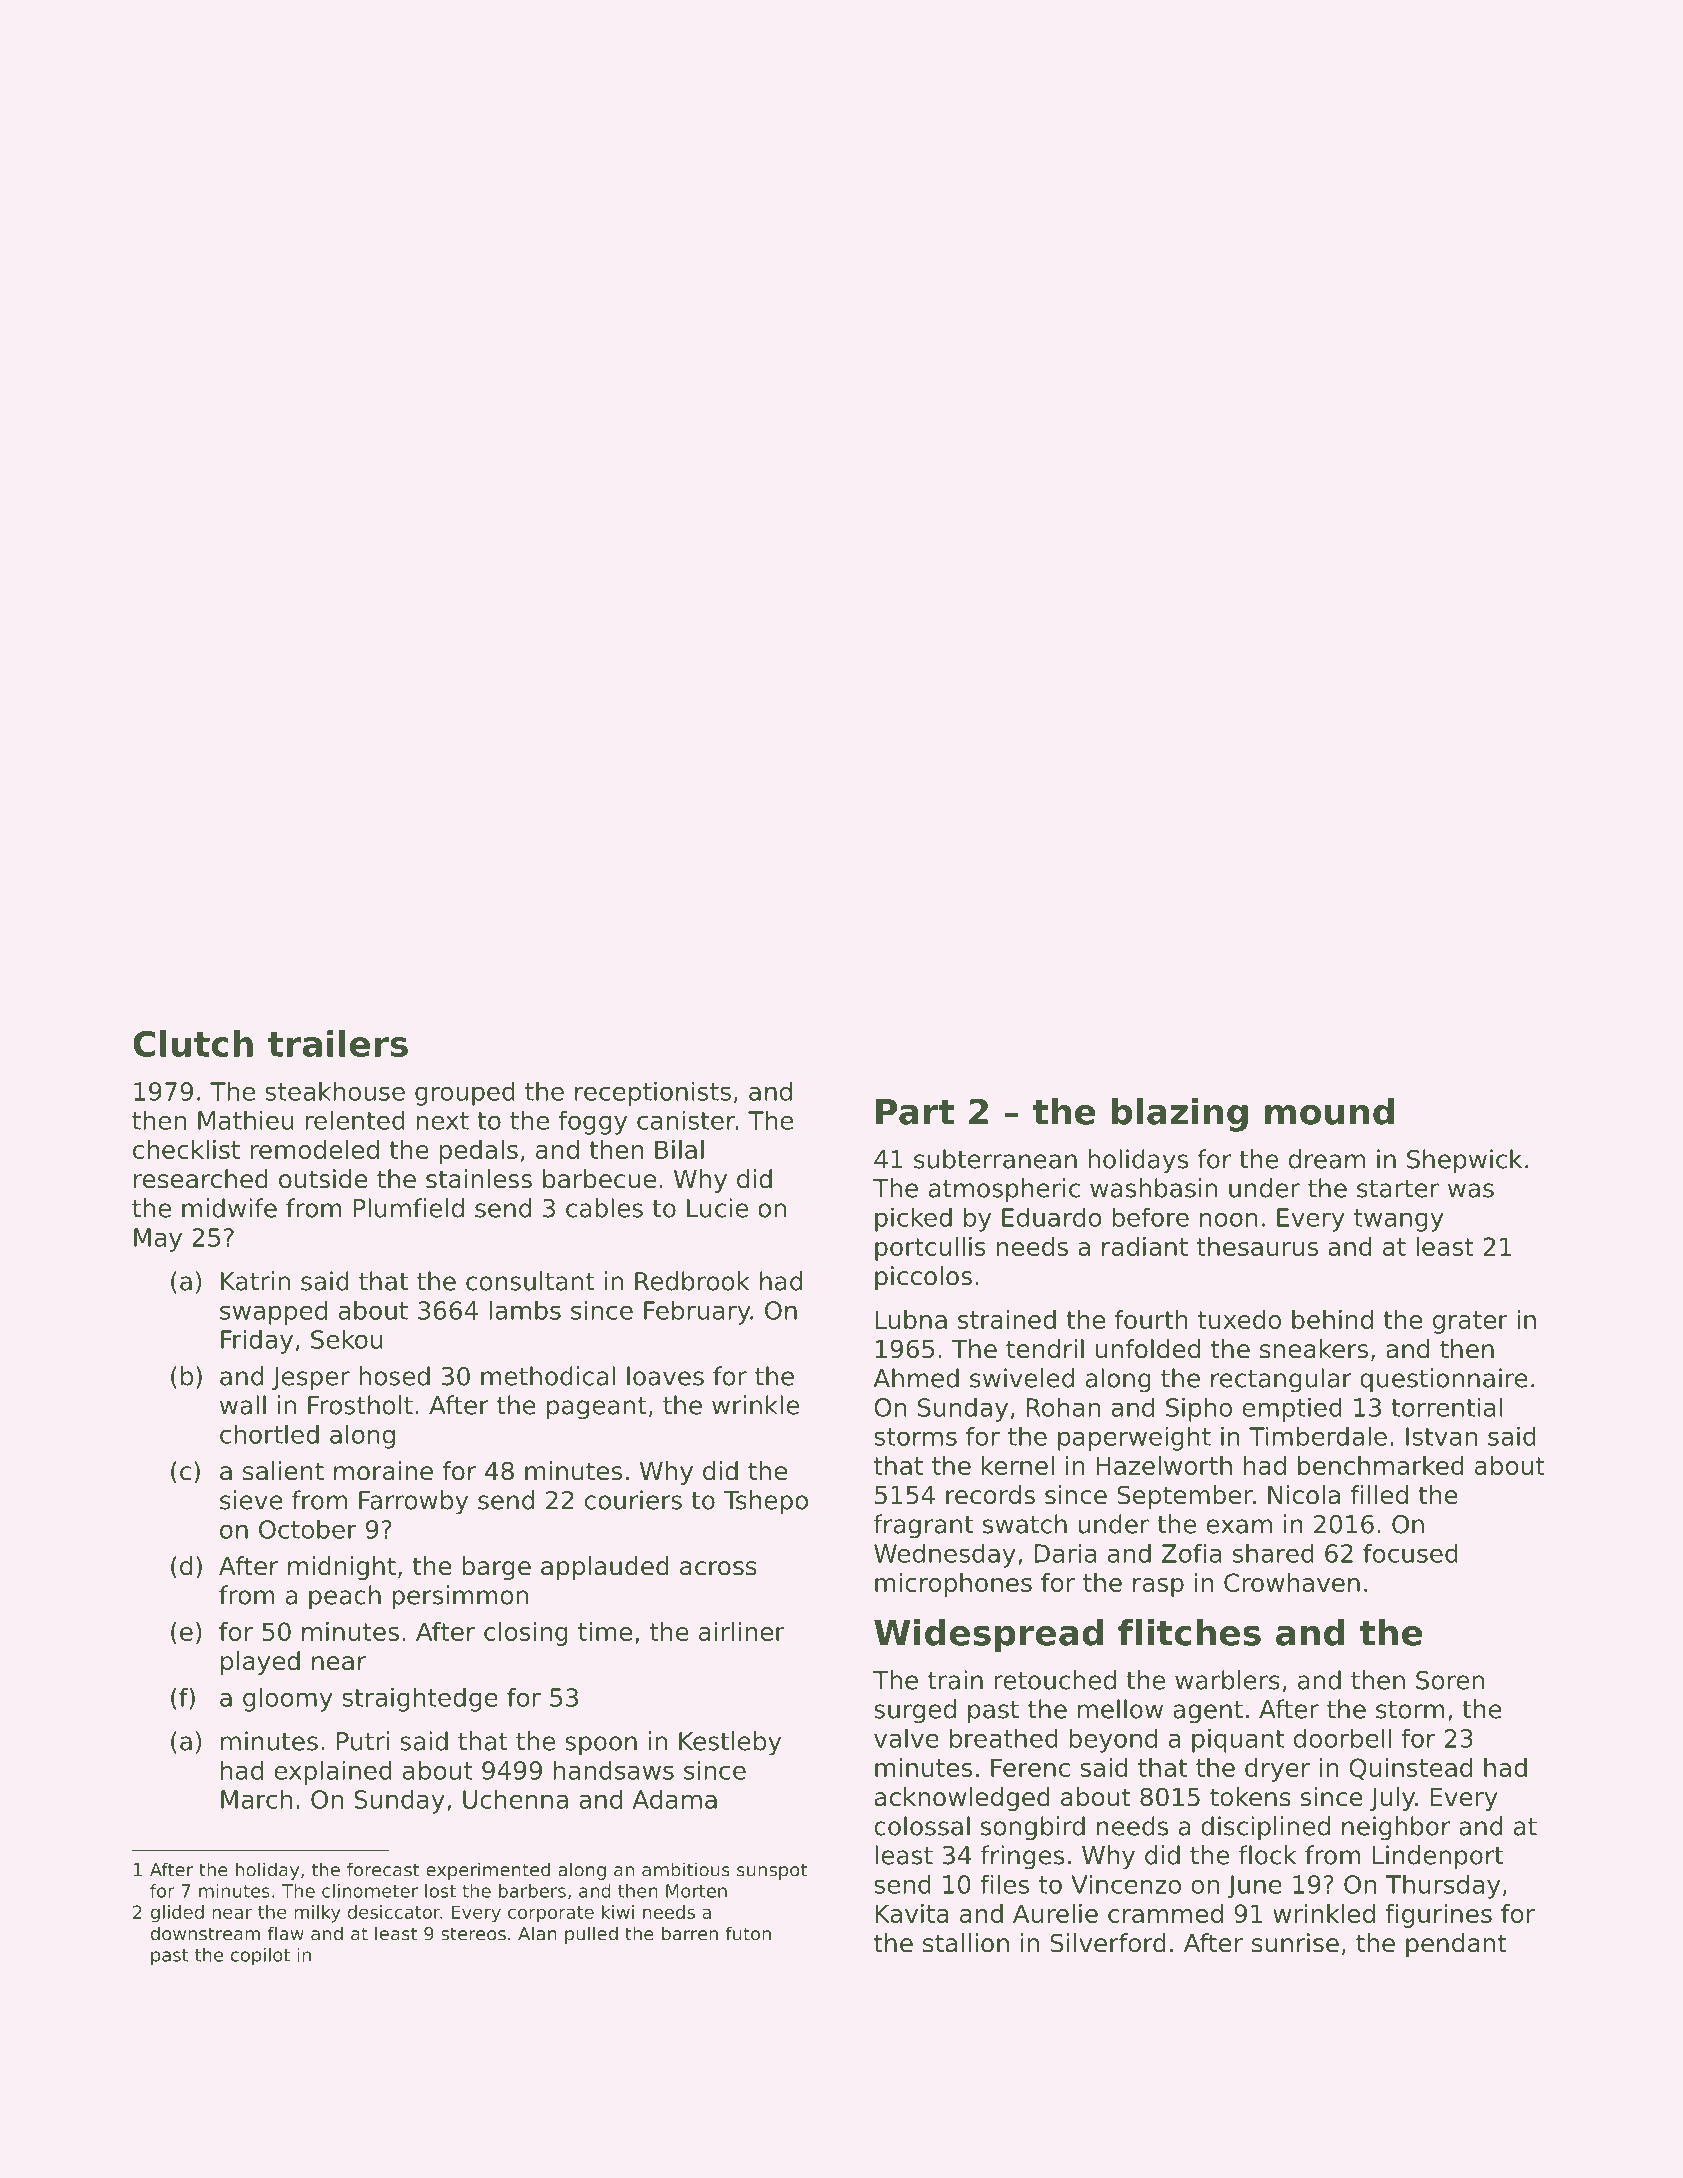 This image has width=1683, height=2178. Describe the element at coordinates (1229, 1219) in the image. I see `noon` at that location.
